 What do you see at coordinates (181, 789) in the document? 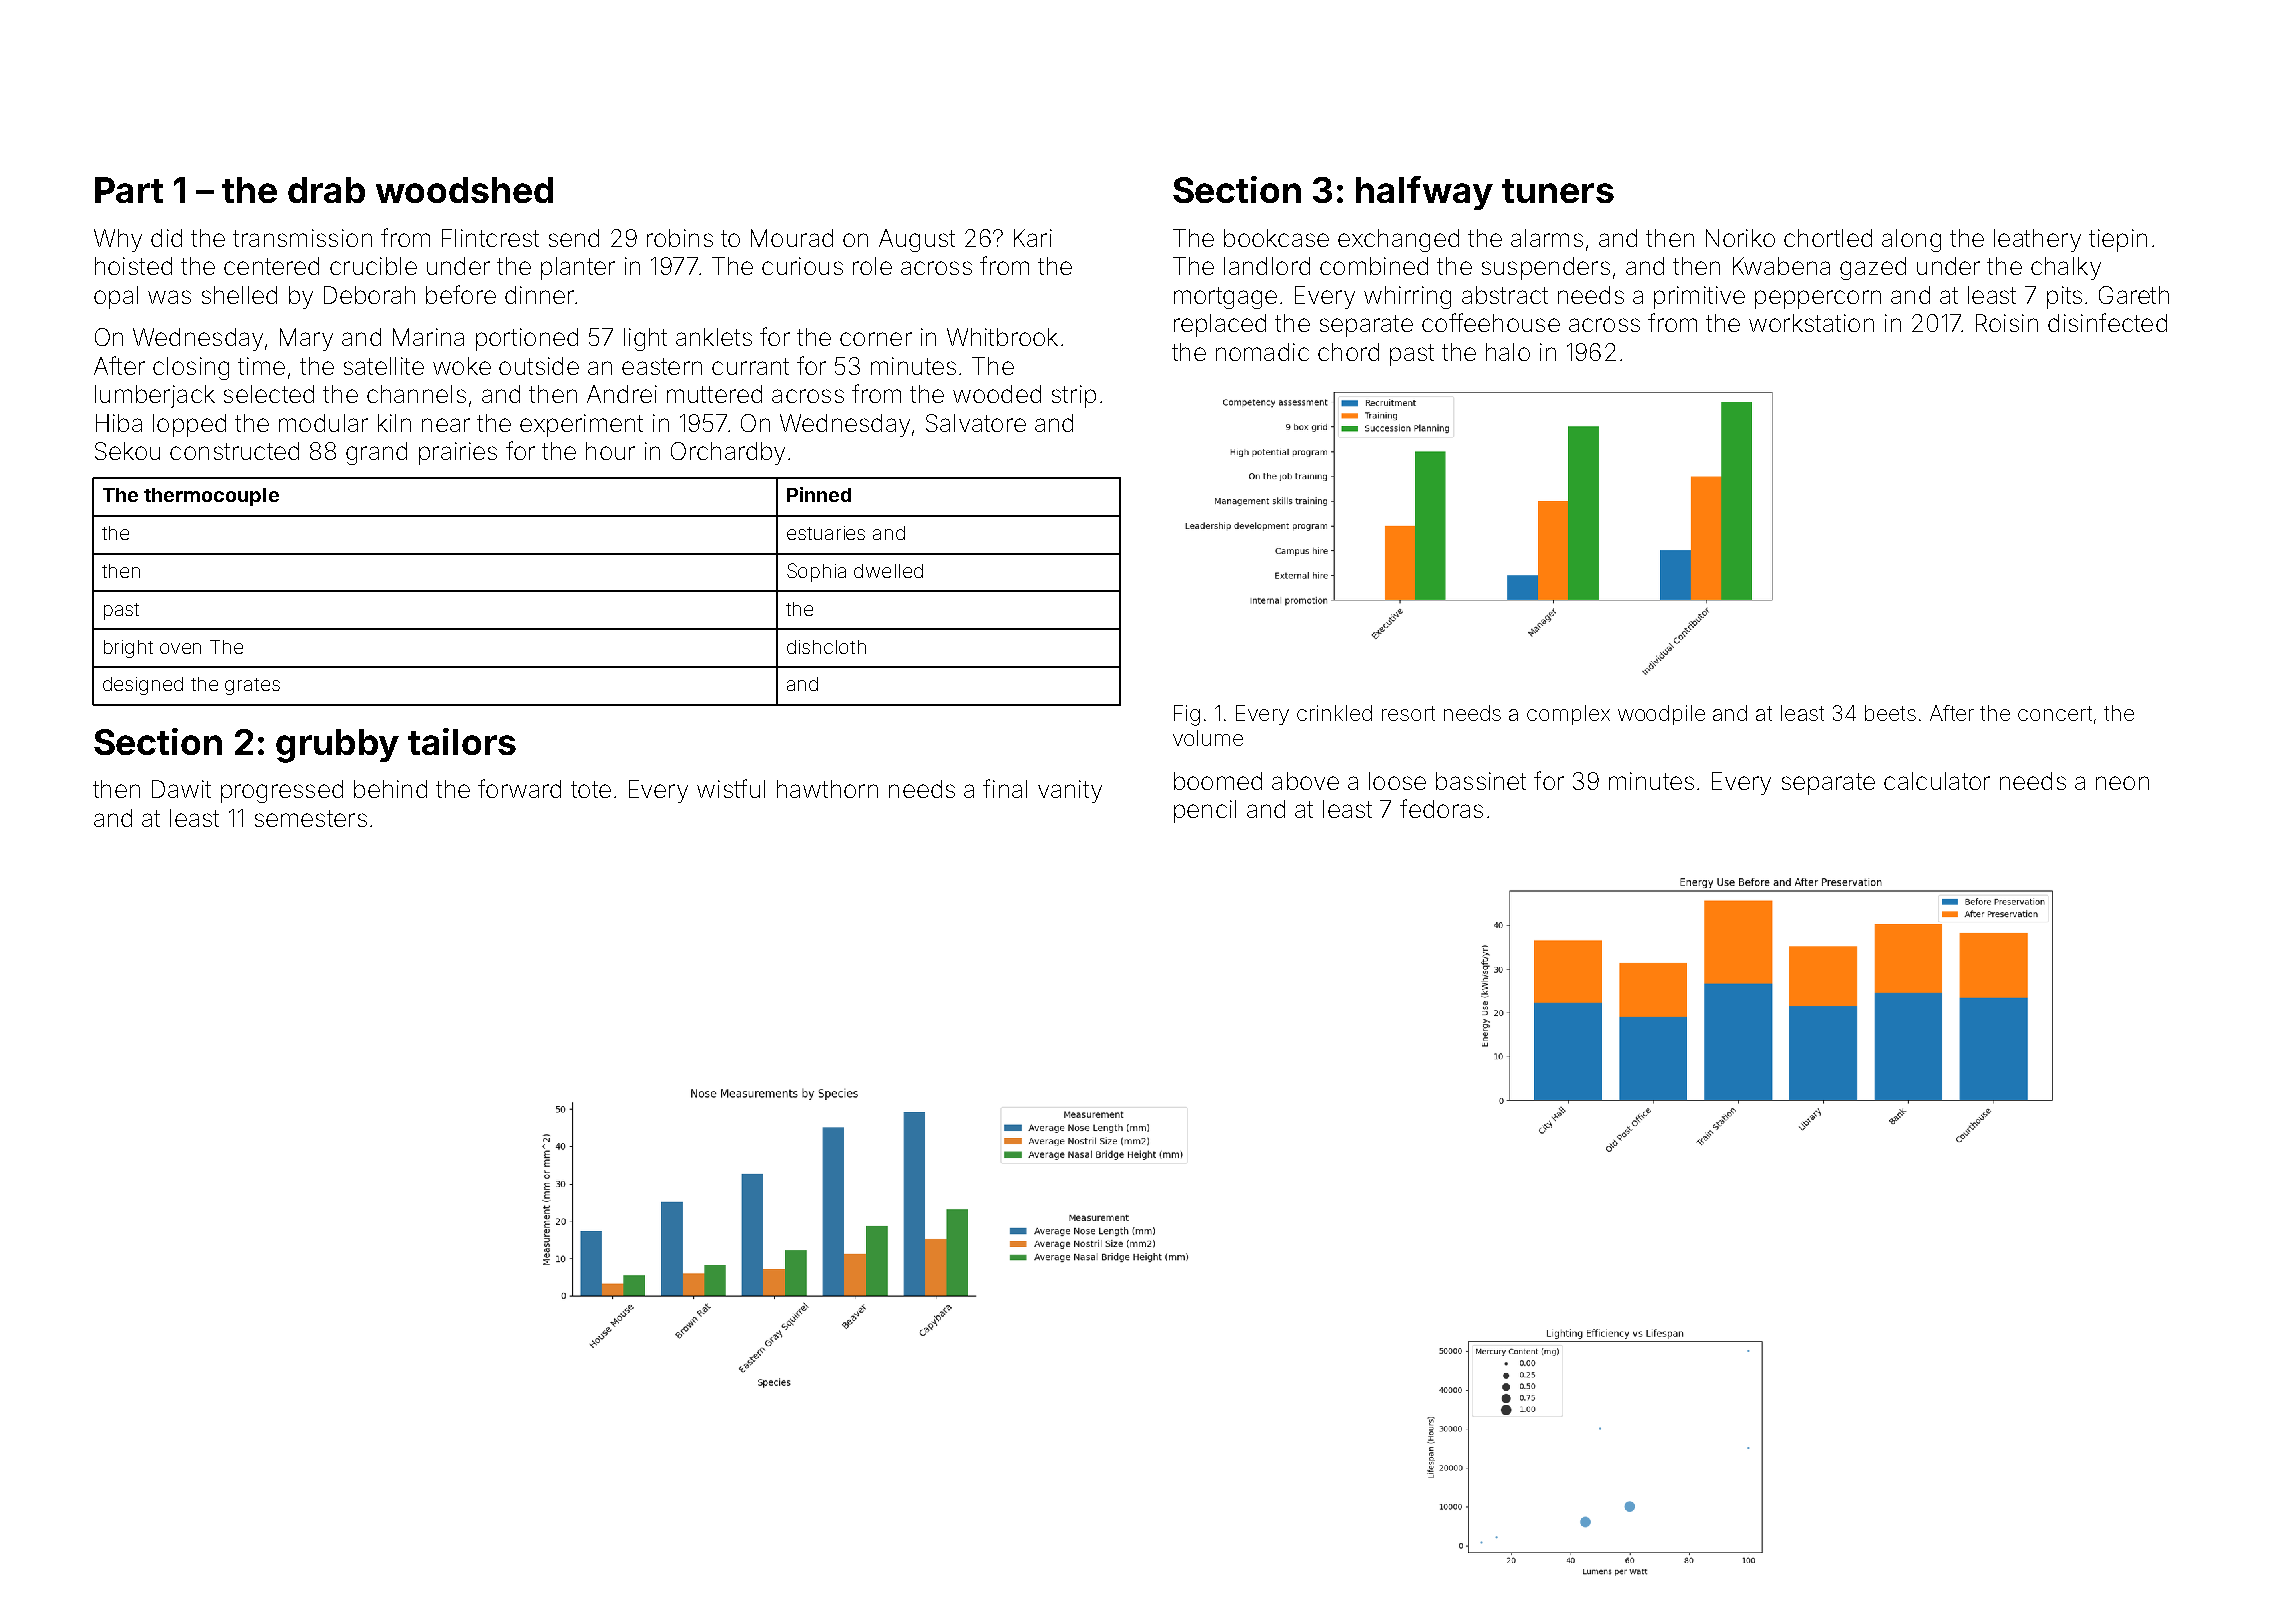
I see `Dawit` at bounding box center [181, 789].
